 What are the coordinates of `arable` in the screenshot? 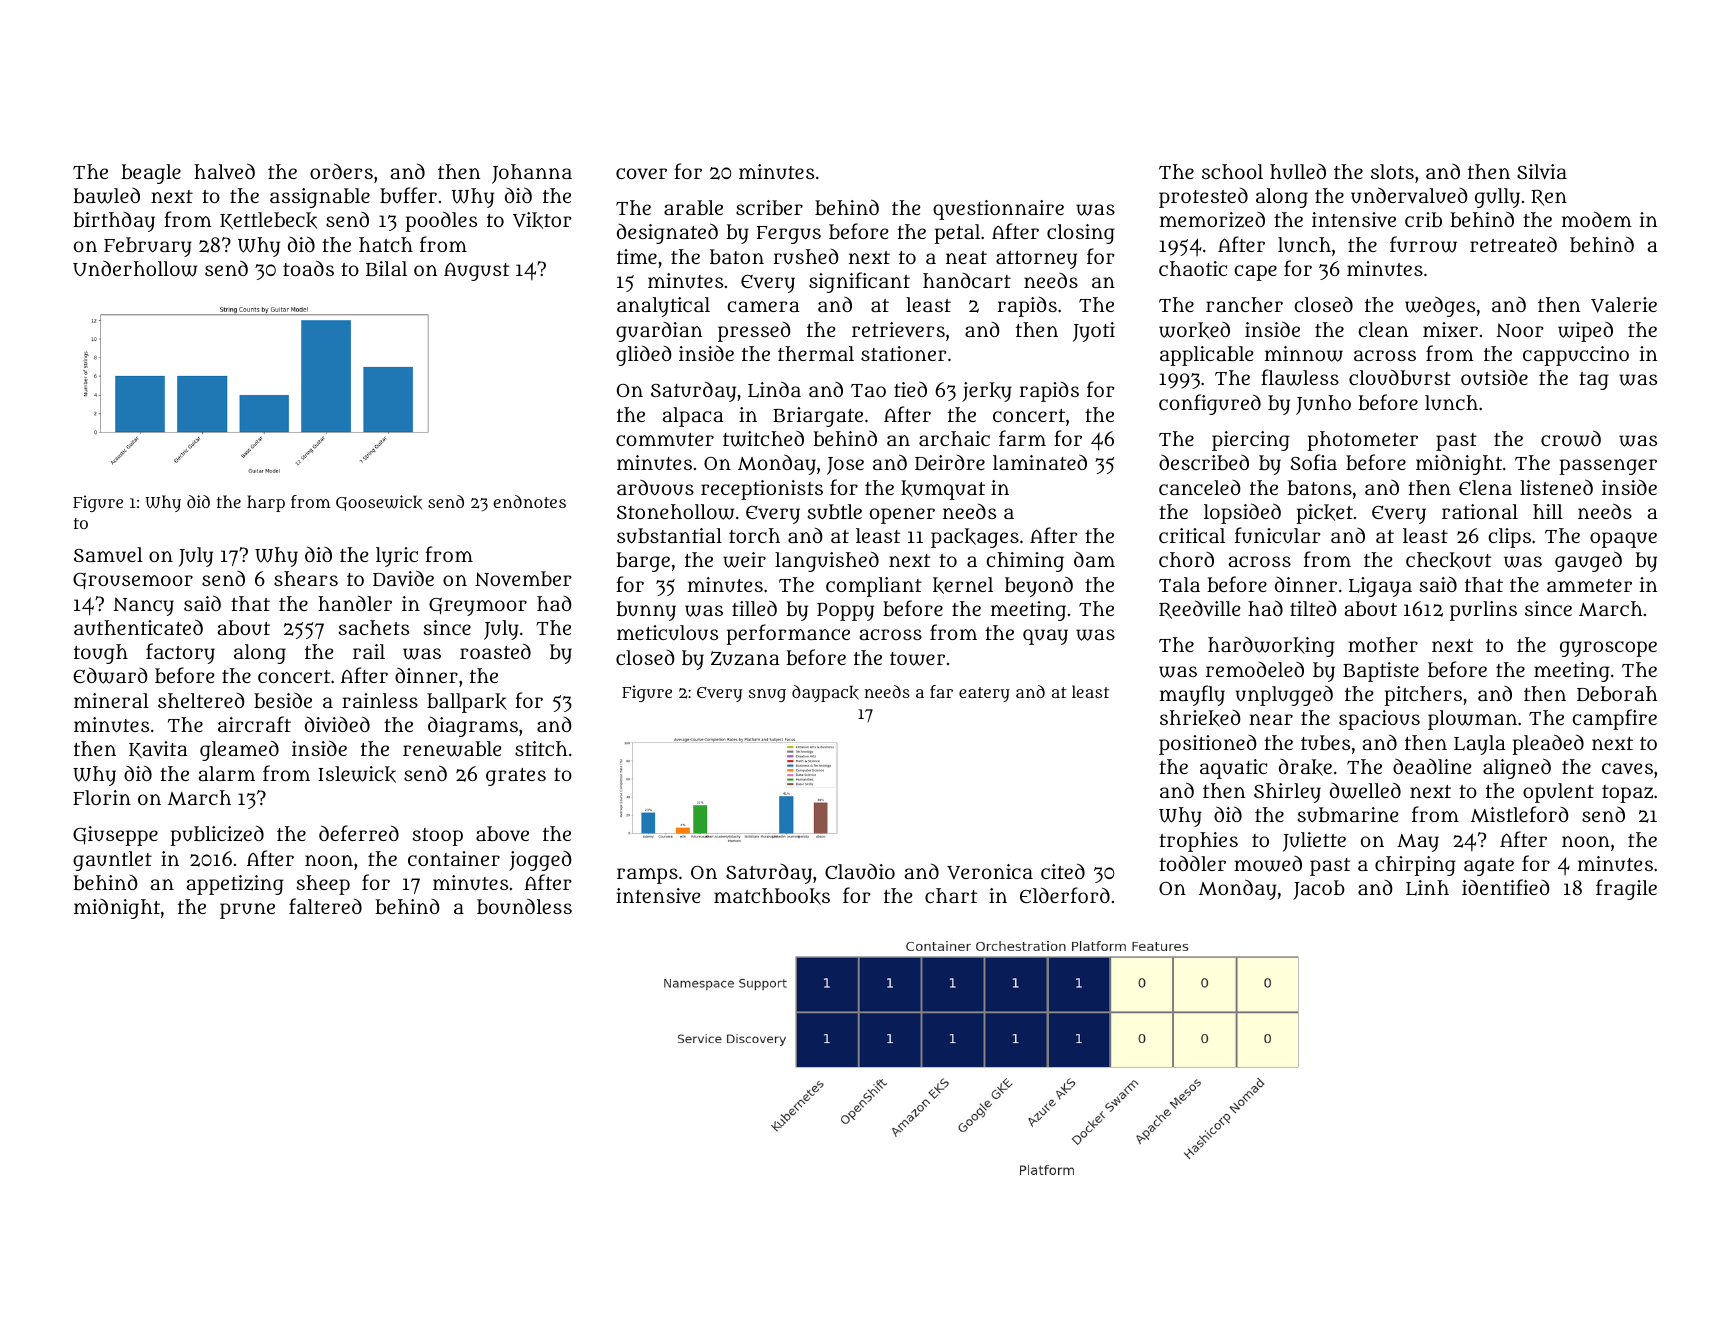 It's located at (693, 207).
